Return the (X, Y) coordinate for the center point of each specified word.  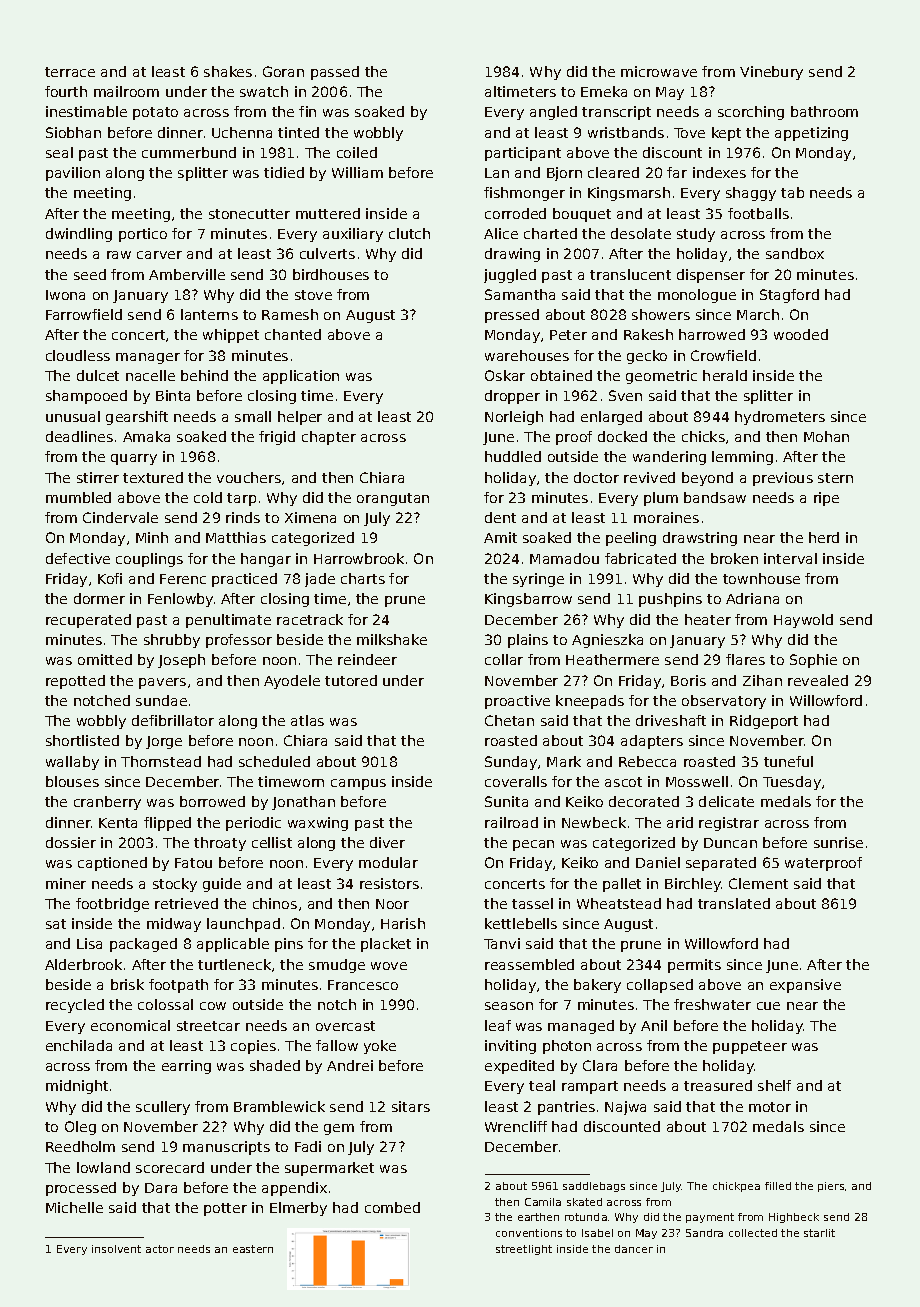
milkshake (392, 639)
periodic (253, 824)
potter (225, 1209)
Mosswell (697, 781)
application (301, 377)
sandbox (795, 253)
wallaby (72, 763)
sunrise (838, 842)
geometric (661, 377)
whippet (231, 336)
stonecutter (249, 214)
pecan (533, 845)
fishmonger (524, 194)
